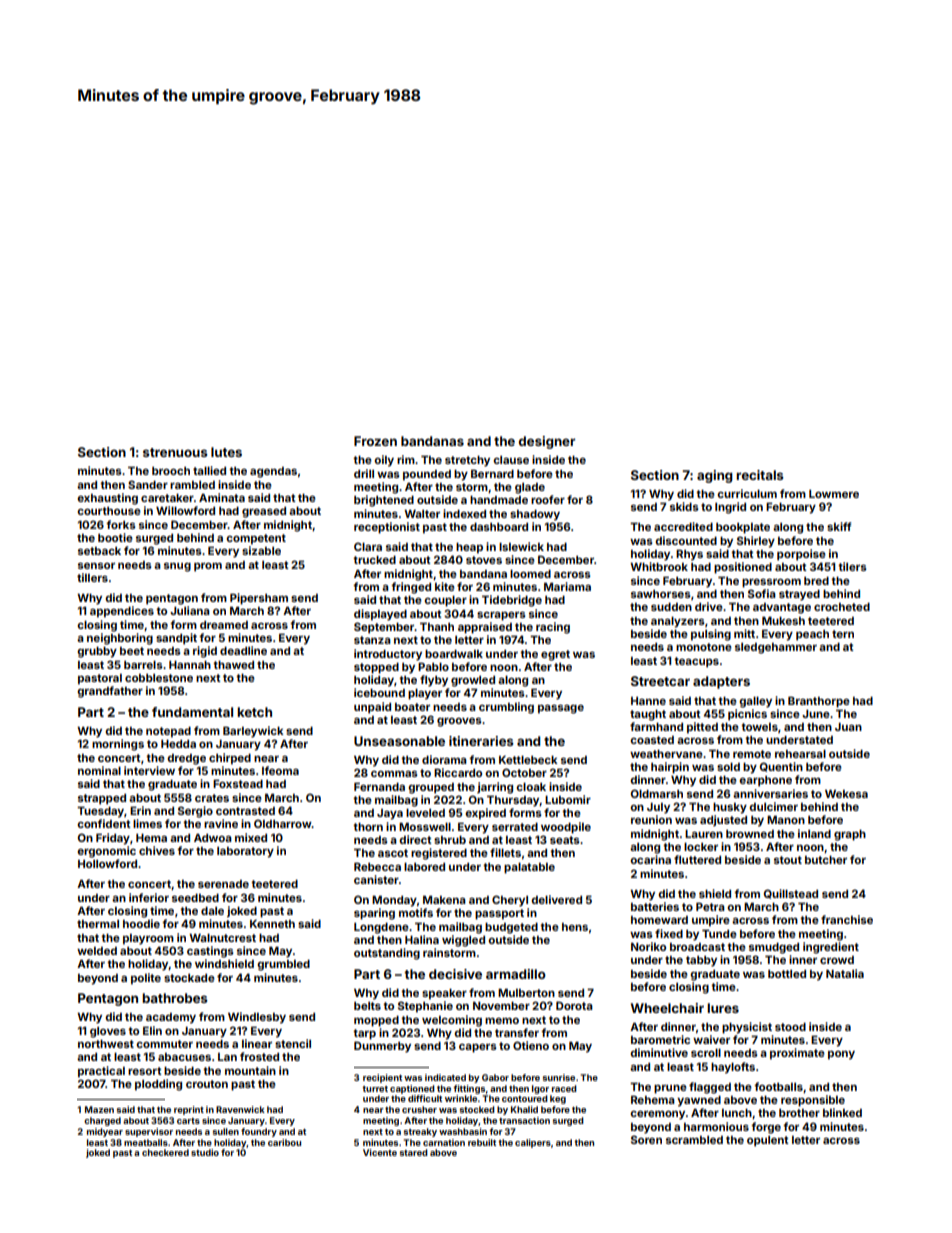 The width and height of the page is (952, 1233). What do you see at coordinates (547, 442) in the page?
I see `designer` at bounding box center [547, 442].
